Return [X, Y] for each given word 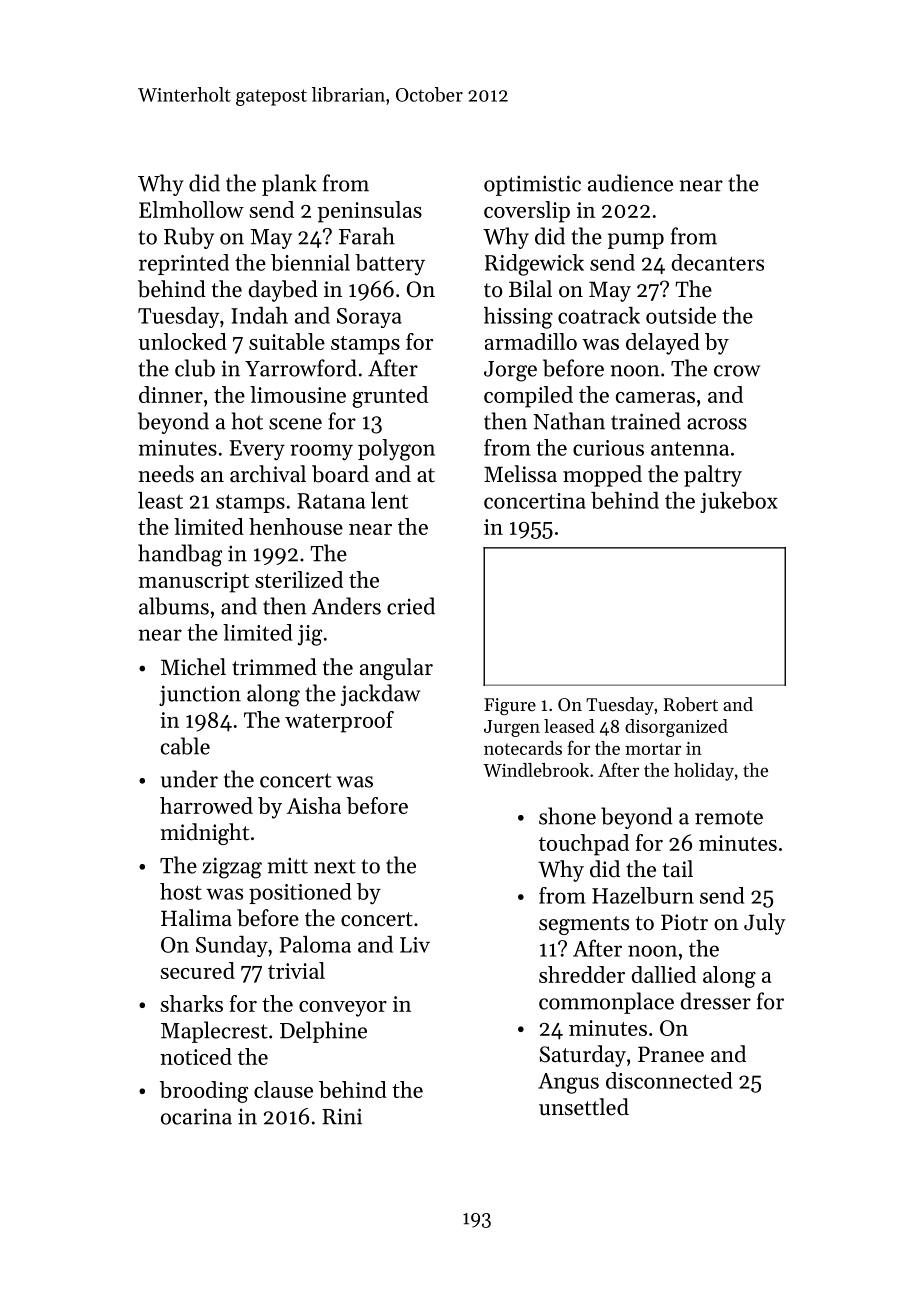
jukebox [739, 502]
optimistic [532, 185]
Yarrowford [301, 368]
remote [729, 817]
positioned [300, 893]
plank [289, 185]
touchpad [584, 845]
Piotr [684, 922]
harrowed [206, 805]
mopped [602, 476]
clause [283, 1089]
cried [411, 606]
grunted [390, 397]
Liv [415, 945]
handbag [180, 555]
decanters [718, 262]
